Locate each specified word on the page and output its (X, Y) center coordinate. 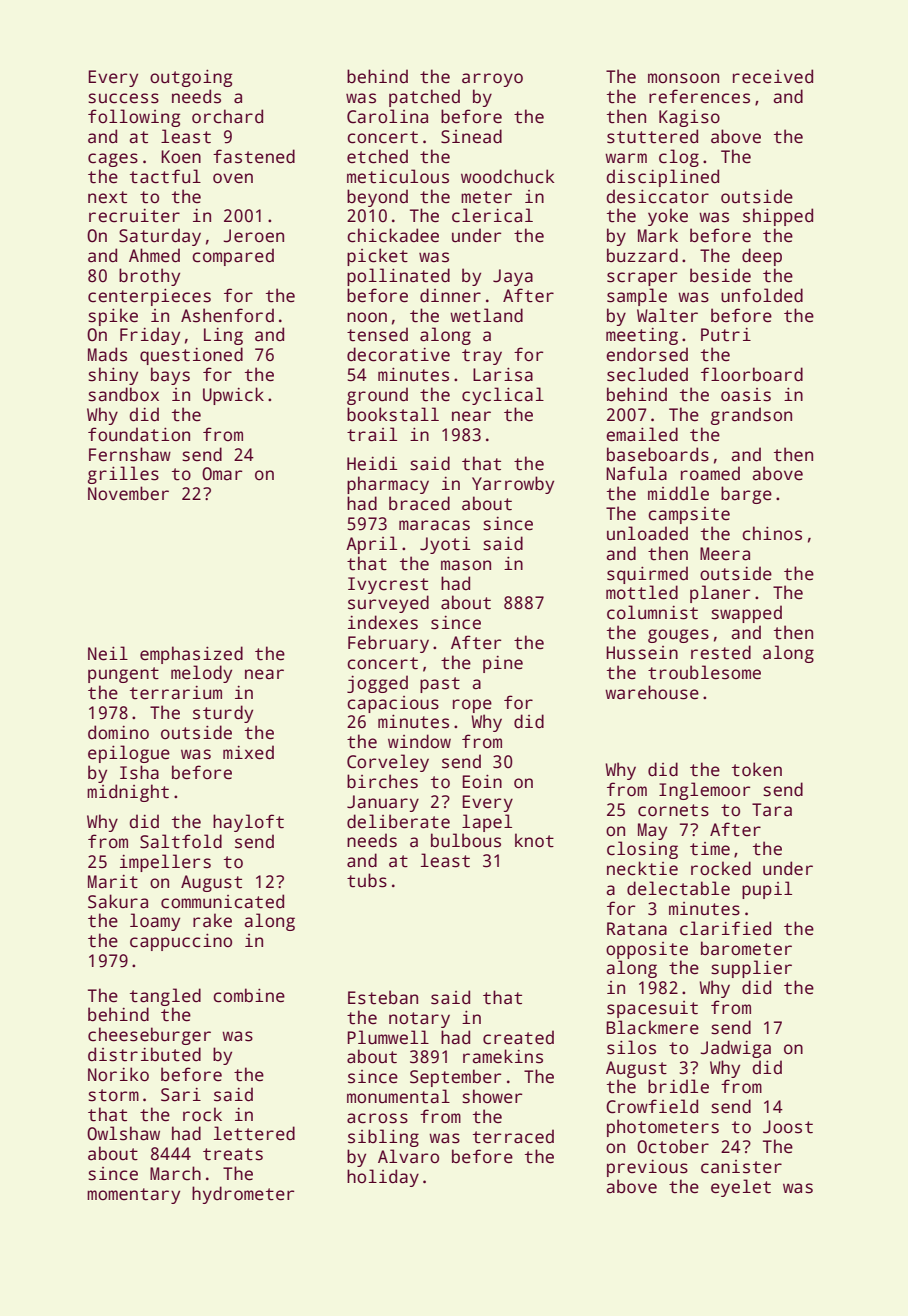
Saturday (160, 237)
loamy (155, 922)
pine (503, 664)
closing (642, 850)
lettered (254, 1133)
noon (367, 317)
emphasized (191, 655)
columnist (652, 612)
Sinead (471, 136)
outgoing (191, 78)
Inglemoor (704, 791)
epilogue (129, 754)
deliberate (398, 821)
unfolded (762, 295)
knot (534, 840)
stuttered (652, 136)
